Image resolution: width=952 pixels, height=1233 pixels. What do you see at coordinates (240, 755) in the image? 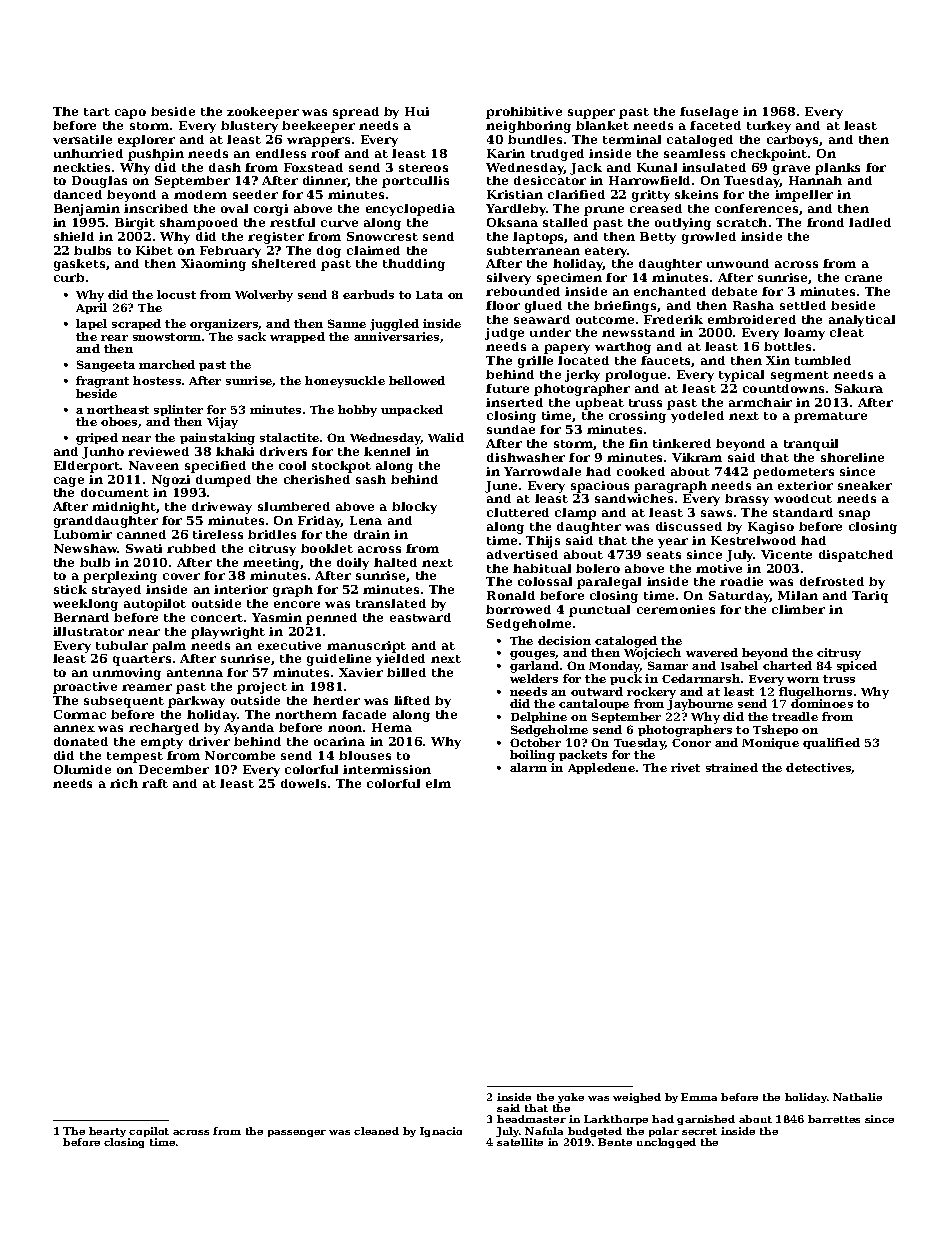
I see `Norcombe` at bounding box center [240, 755].
